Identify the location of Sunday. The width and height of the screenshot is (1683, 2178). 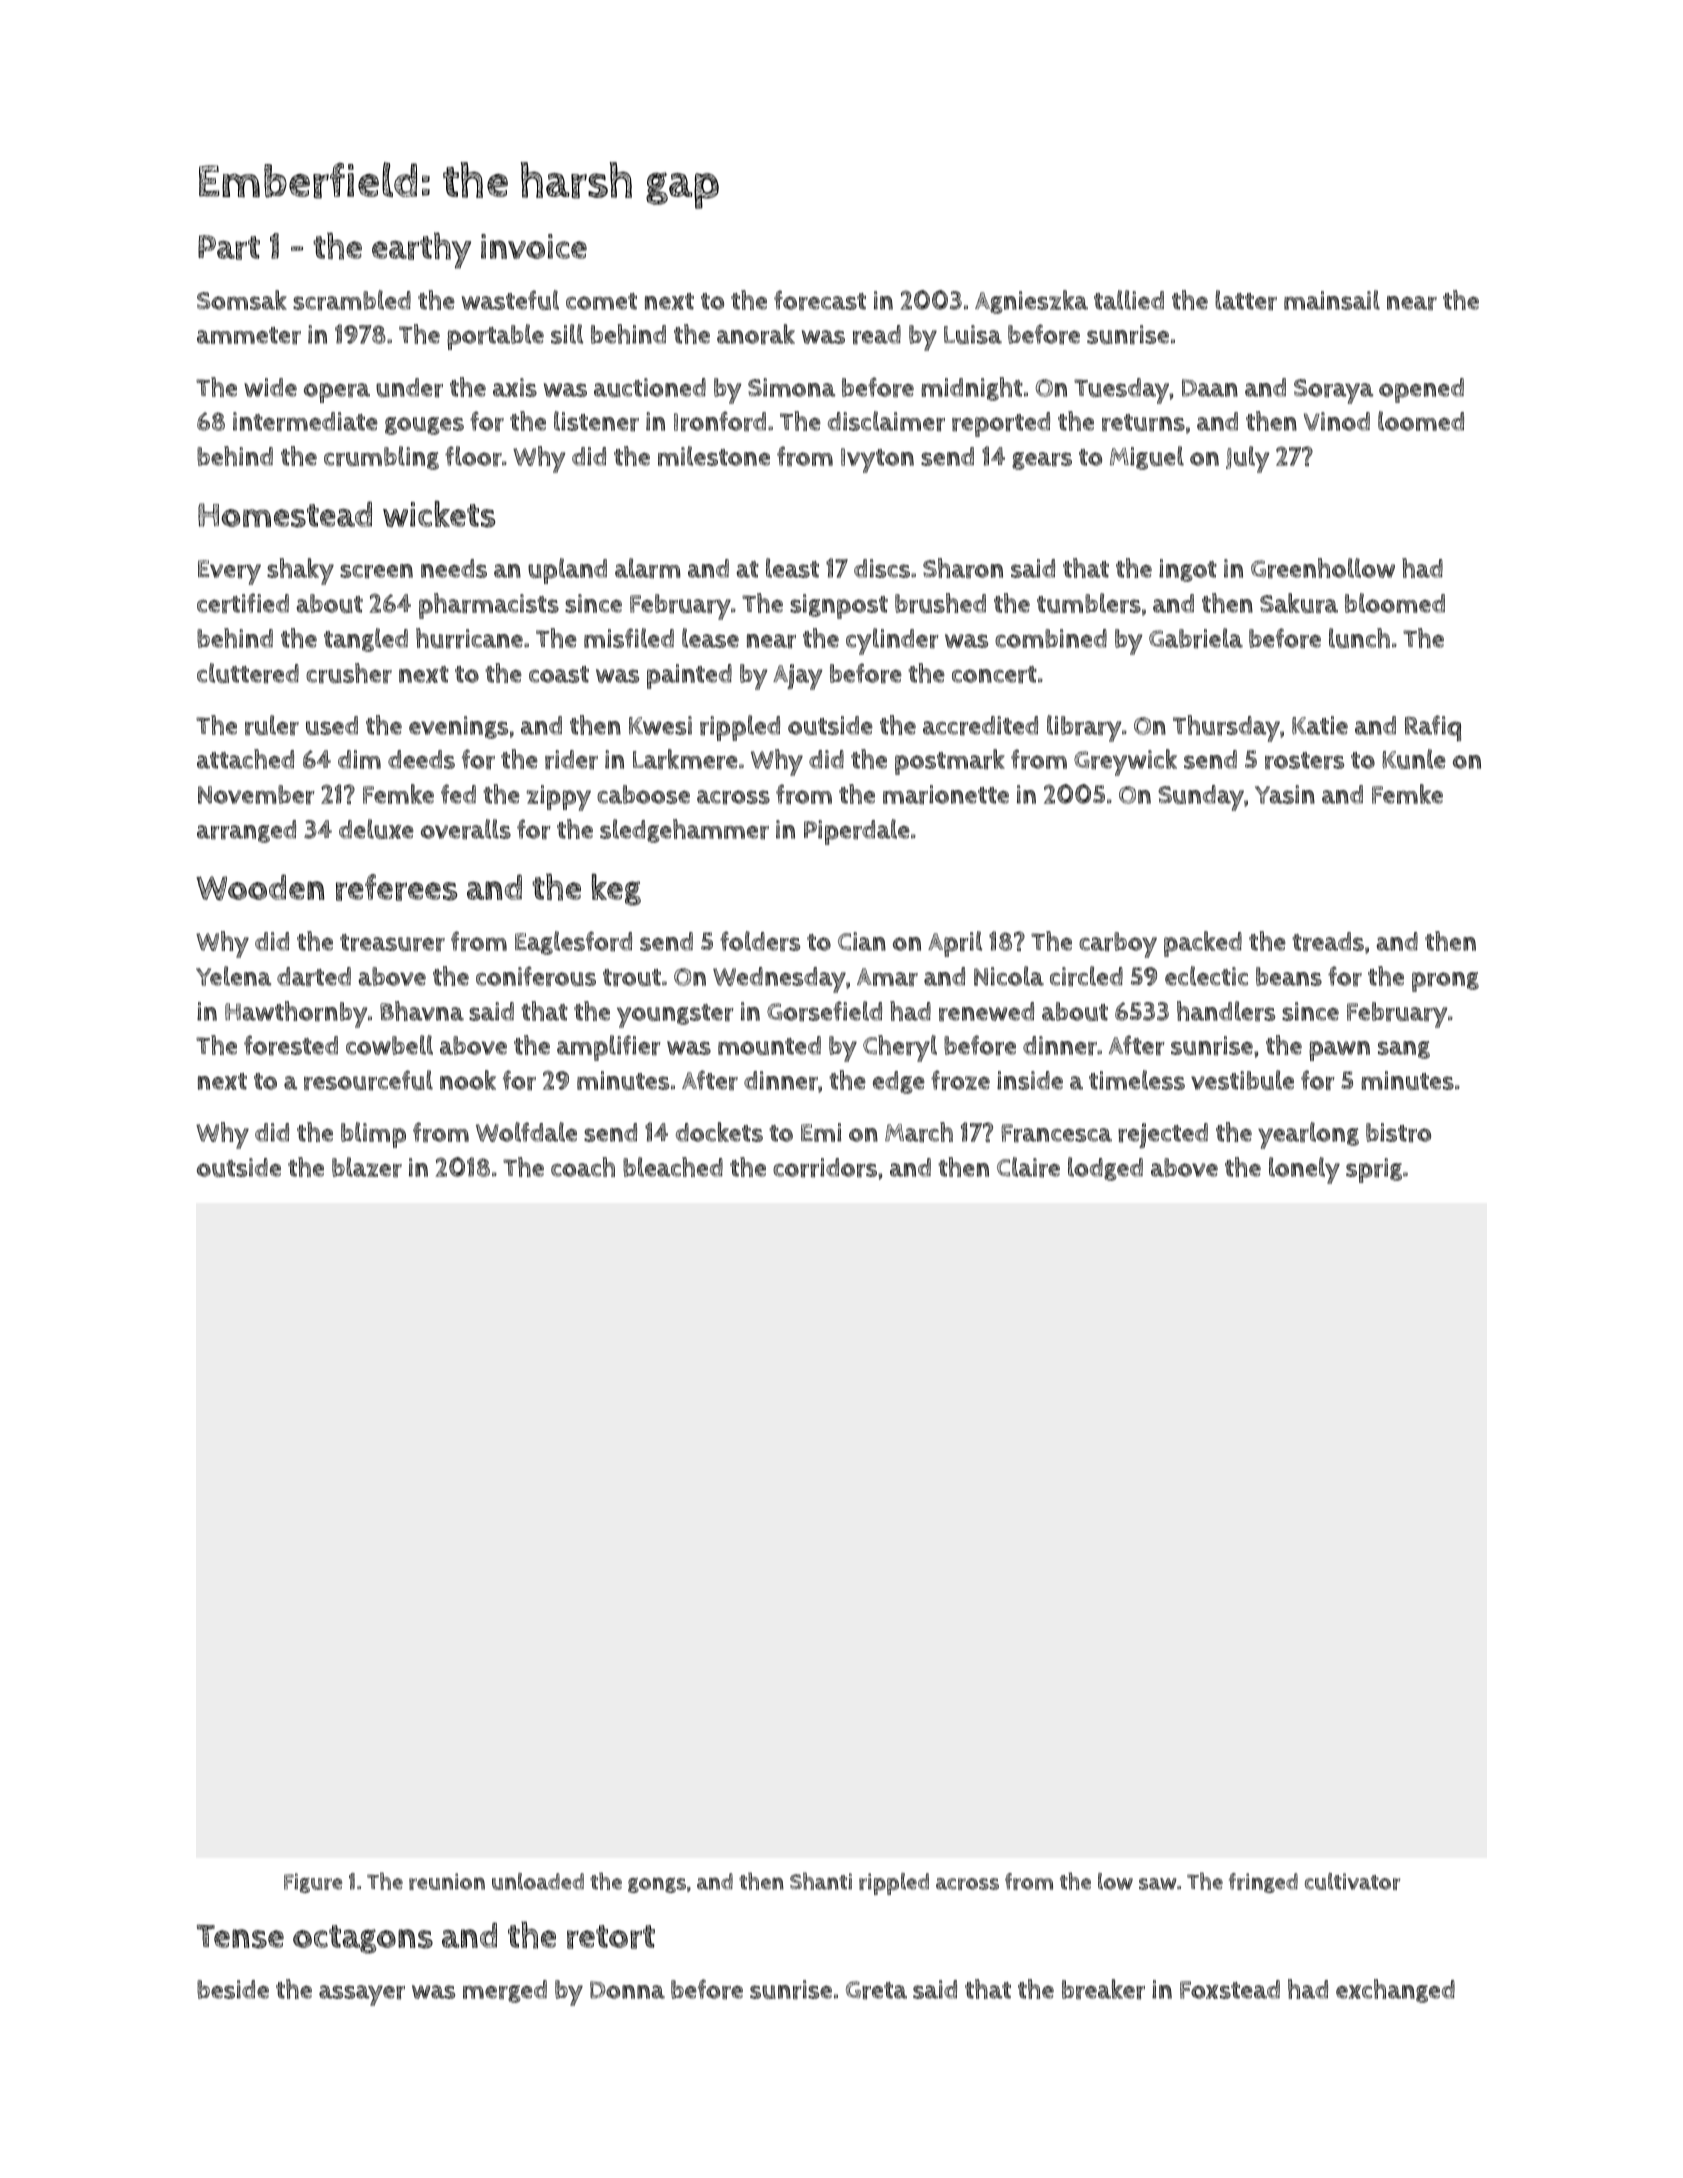
(1201, 798).
